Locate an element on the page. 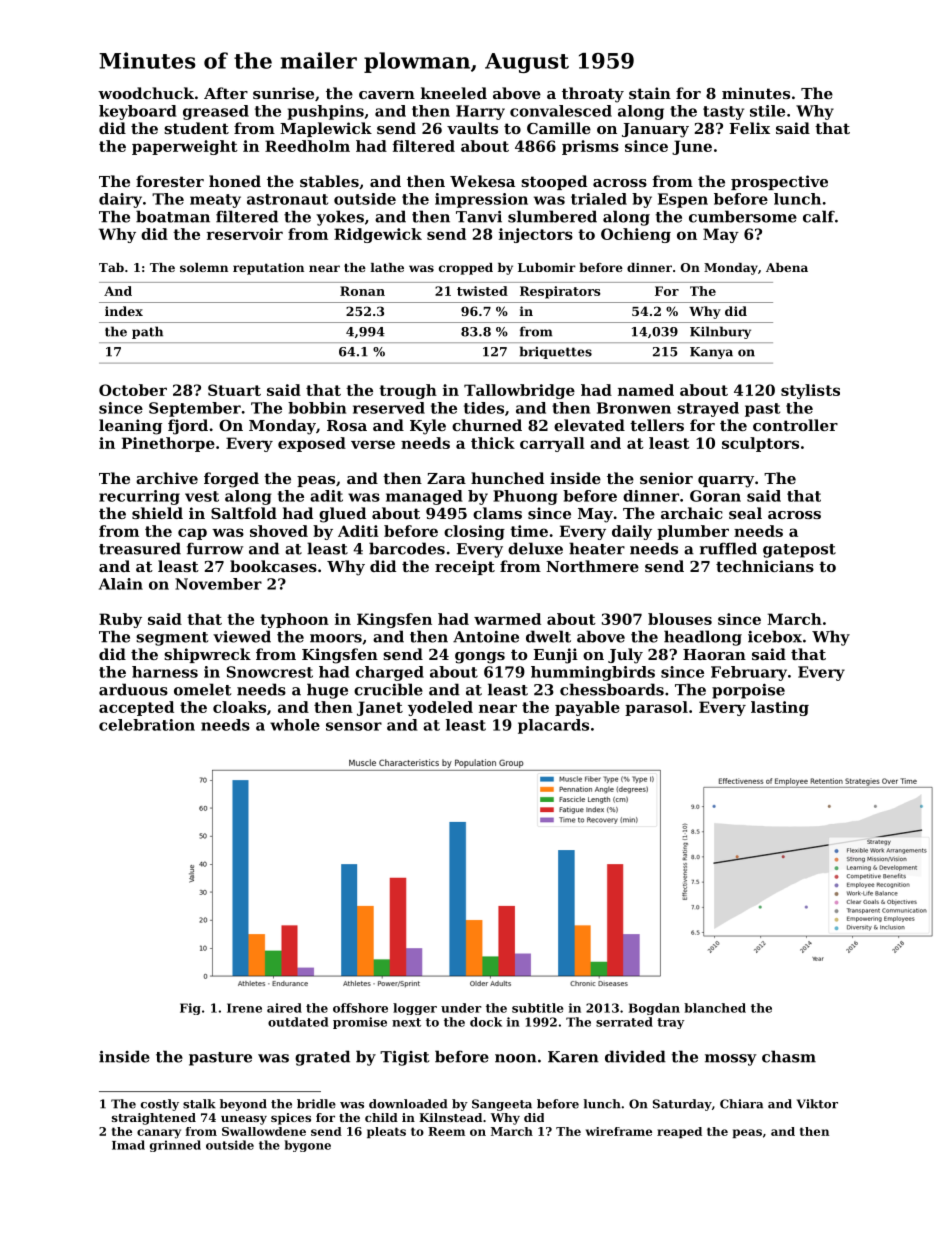 Image resolution: width=952 pixels, height=1233 pixels. Ruby is located at coordinates (120, 620).
